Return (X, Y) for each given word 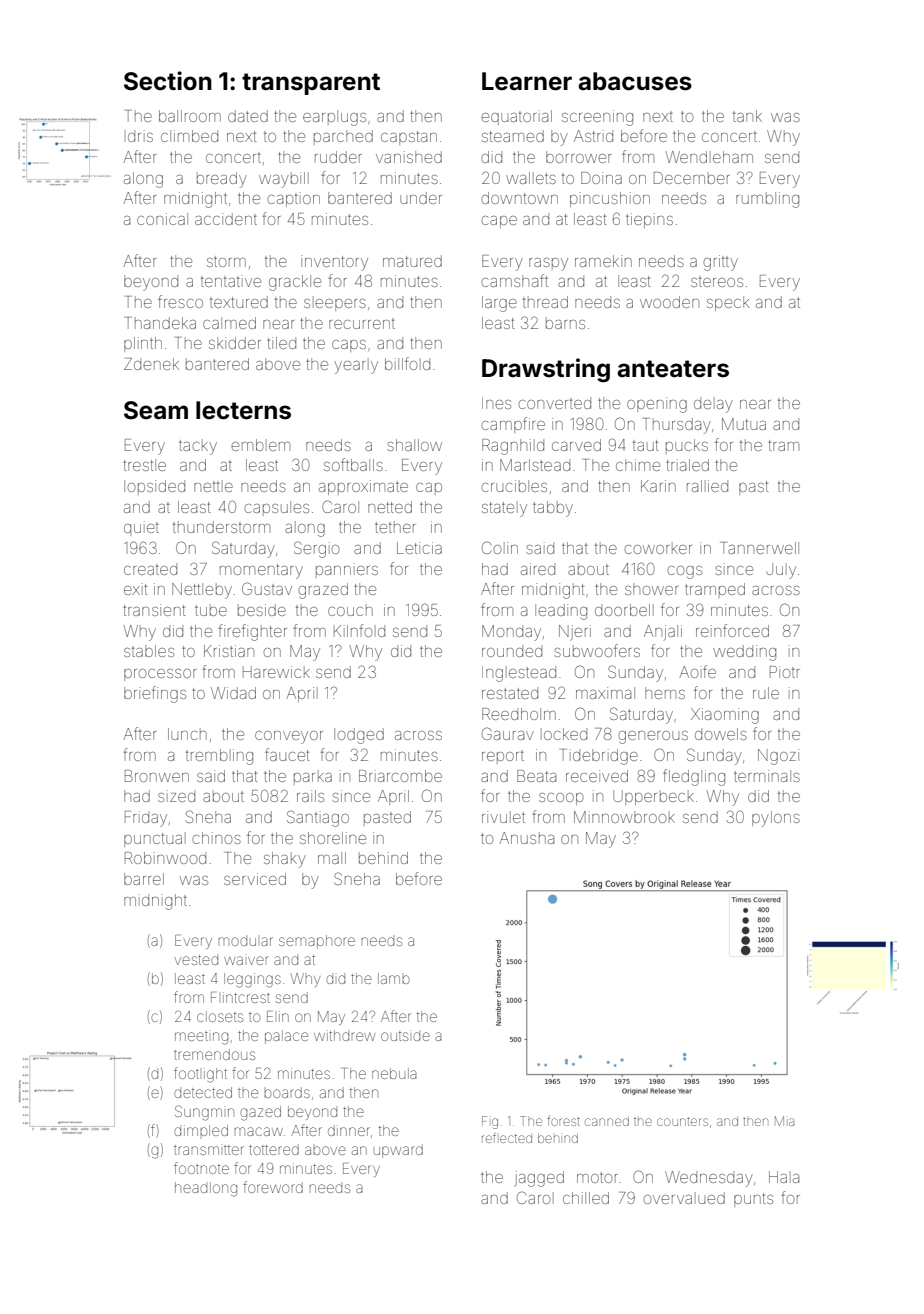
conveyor (289, 737)
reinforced (732, 630)
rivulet (503, 817)
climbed (189, 136)
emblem (260, 445)
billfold (407, 363)
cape (499, 222)
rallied (707, 486)
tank (747, 116)
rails (310, 796)
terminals (767, 776)
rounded (512, 651)
